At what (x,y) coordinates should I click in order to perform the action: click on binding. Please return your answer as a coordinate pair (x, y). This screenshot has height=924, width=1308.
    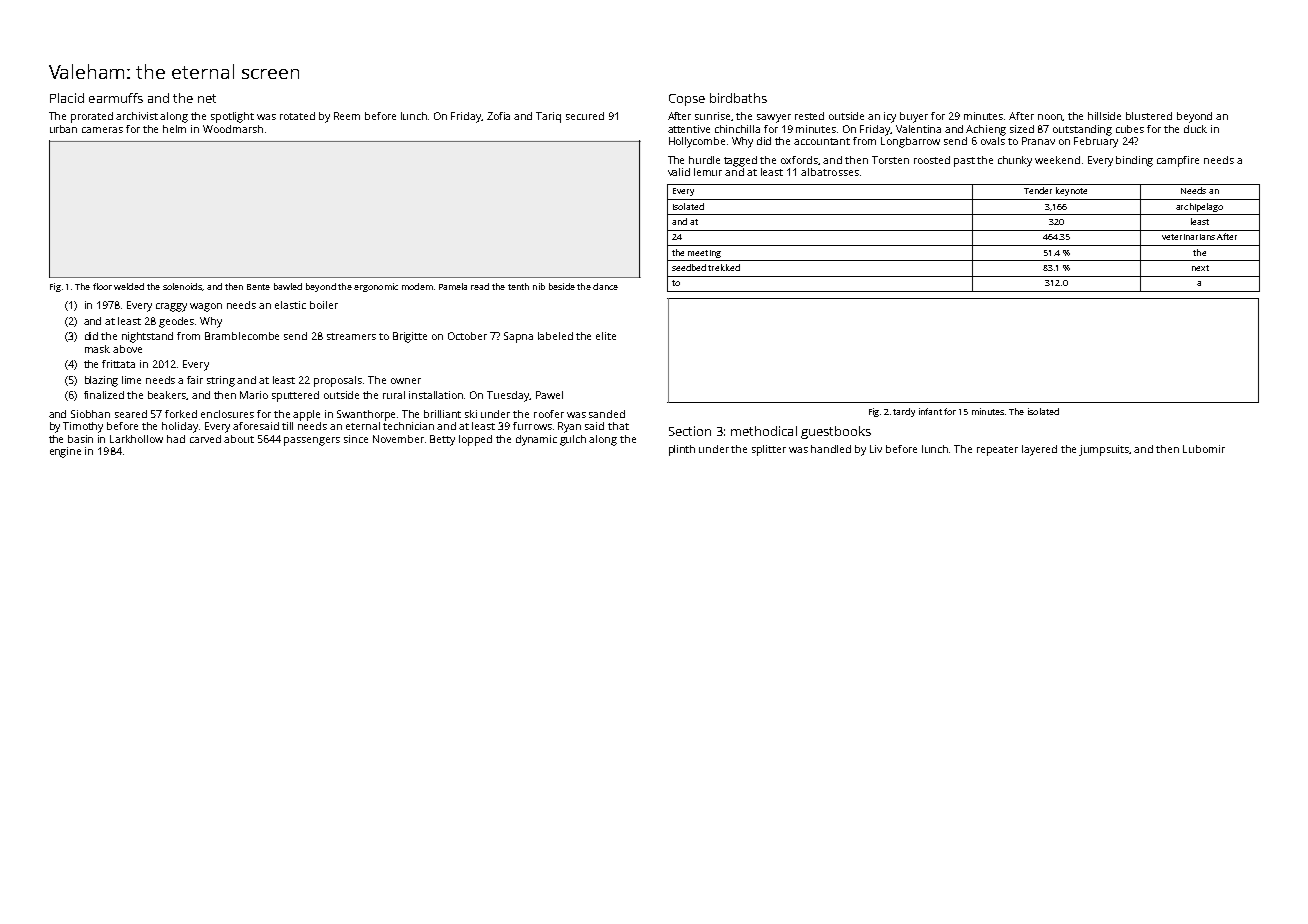
    Looking at the image, I should click on (1134, 161).
